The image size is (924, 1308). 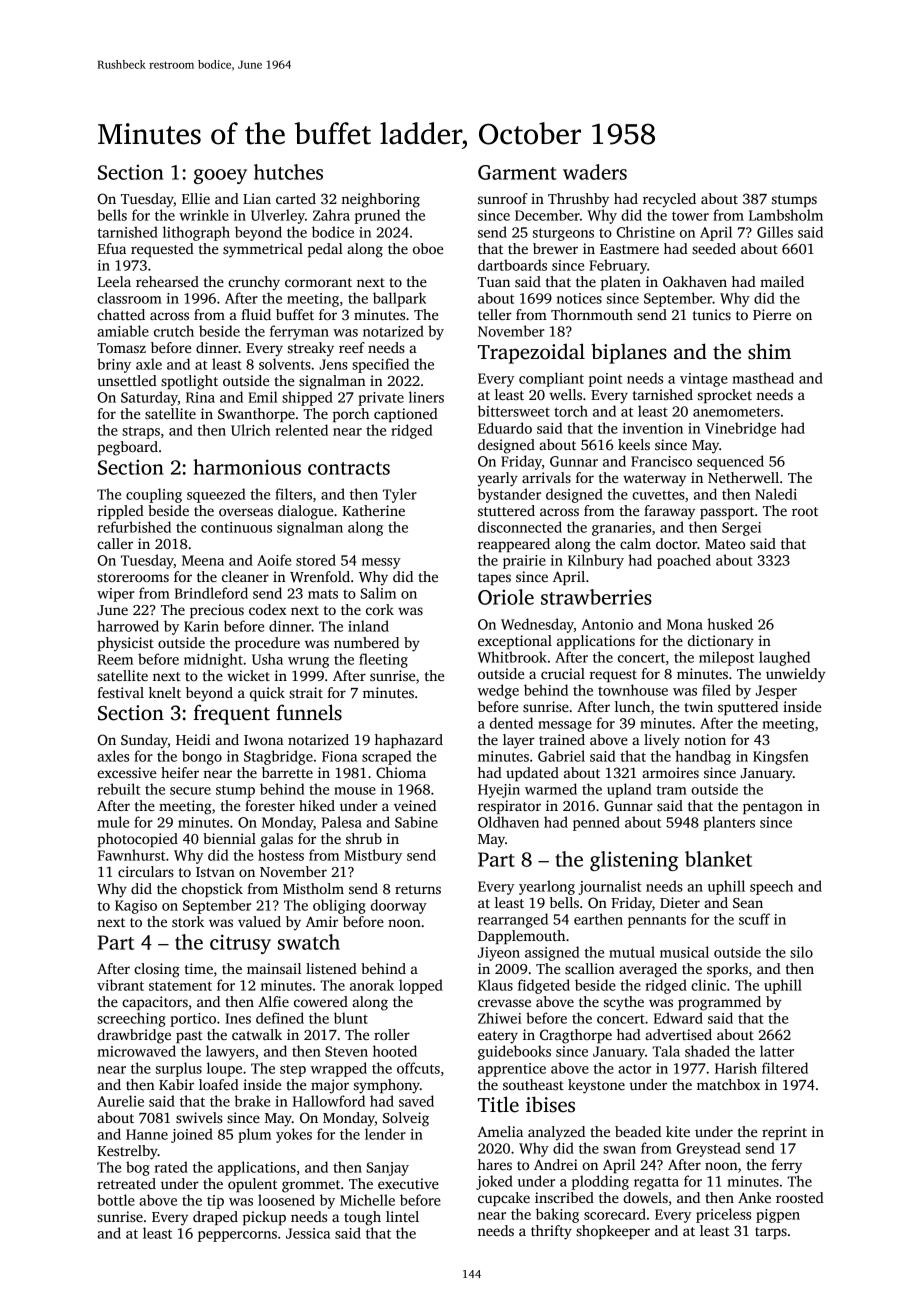 I want to click on solvents, so click(x=285, y=364).
